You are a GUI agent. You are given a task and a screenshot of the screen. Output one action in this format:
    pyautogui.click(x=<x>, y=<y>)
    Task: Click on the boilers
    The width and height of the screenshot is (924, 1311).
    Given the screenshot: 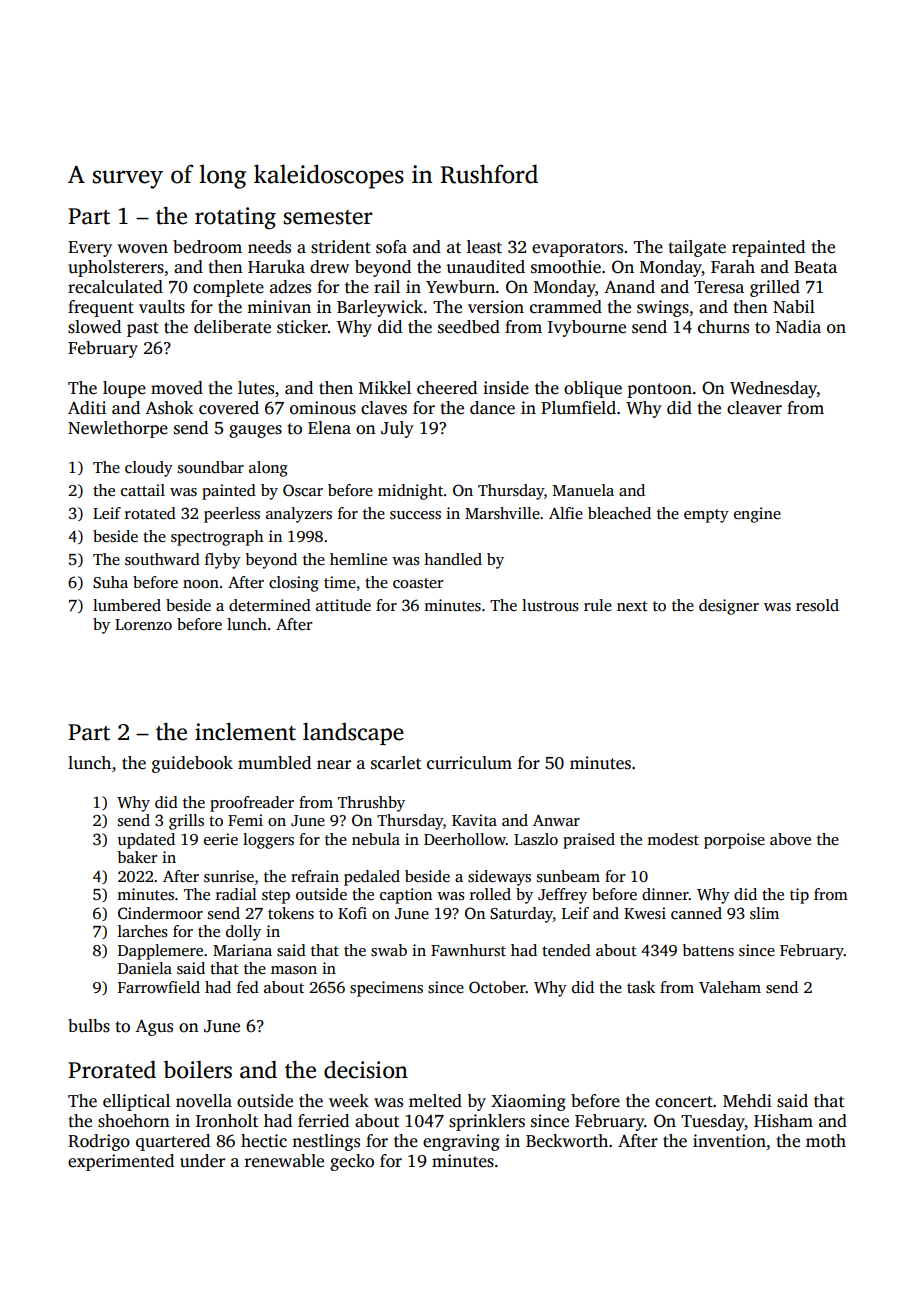 What is the action you would take?
    pyautogui.click(x=198, y=1070)
